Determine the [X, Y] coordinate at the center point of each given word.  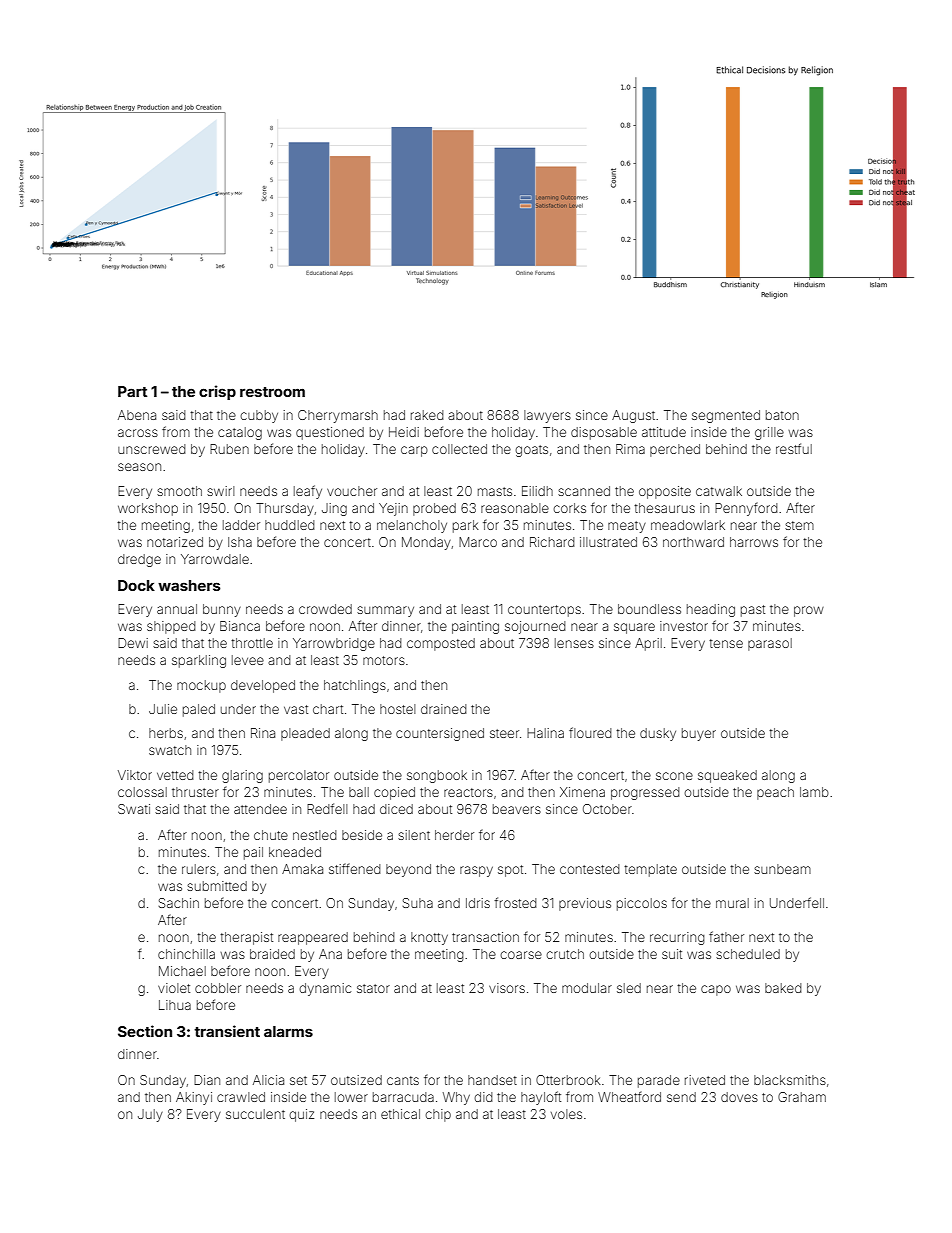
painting [475, 627]
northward [693, 542]
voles [566, 1114]
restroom [272, 392]
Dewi [133, 643]
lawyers [547, 416]
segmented [726, 416]
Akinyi [194, 1098]
